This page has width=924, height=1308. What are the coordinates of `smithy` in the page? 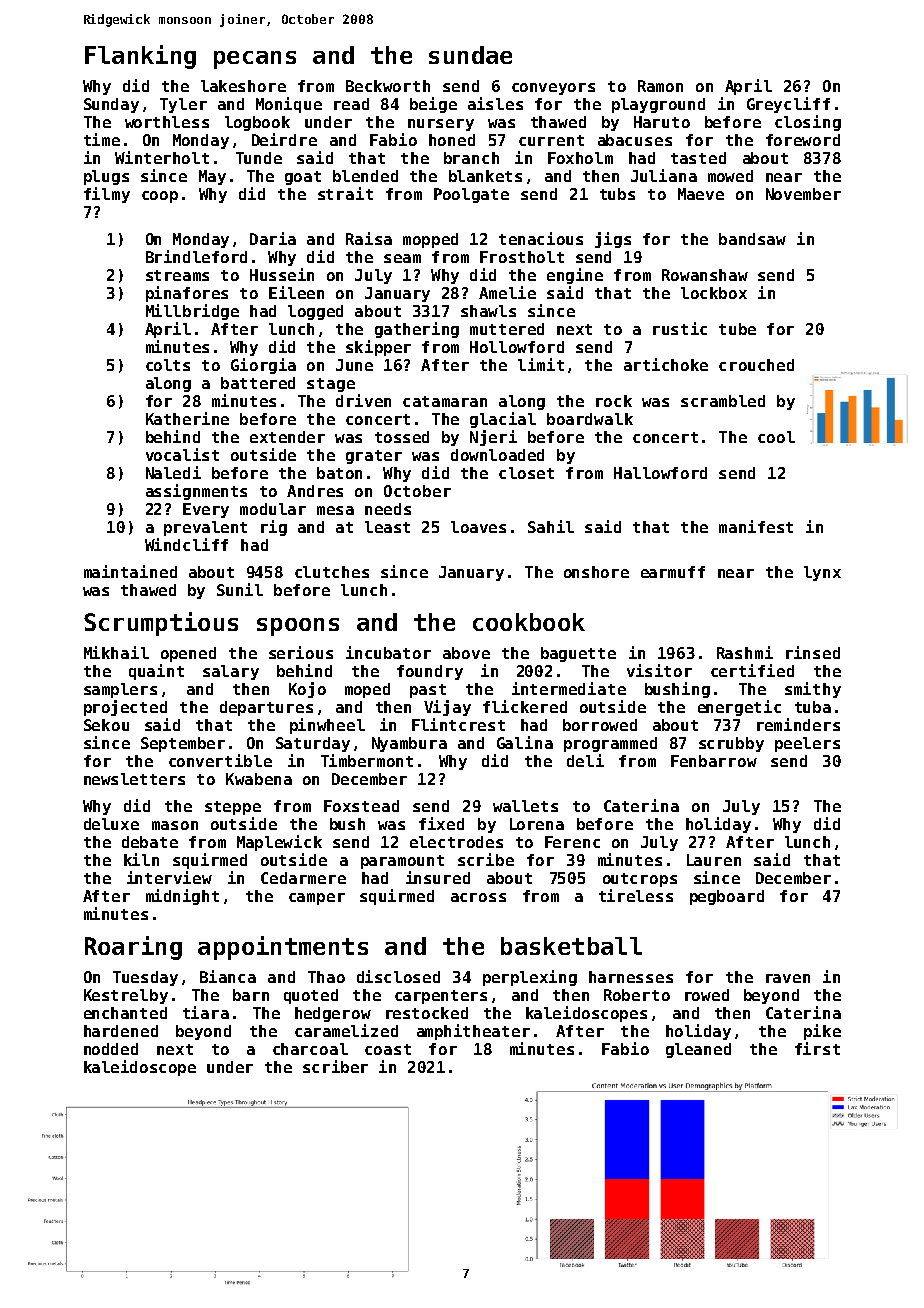 It's located at (813, 690).
